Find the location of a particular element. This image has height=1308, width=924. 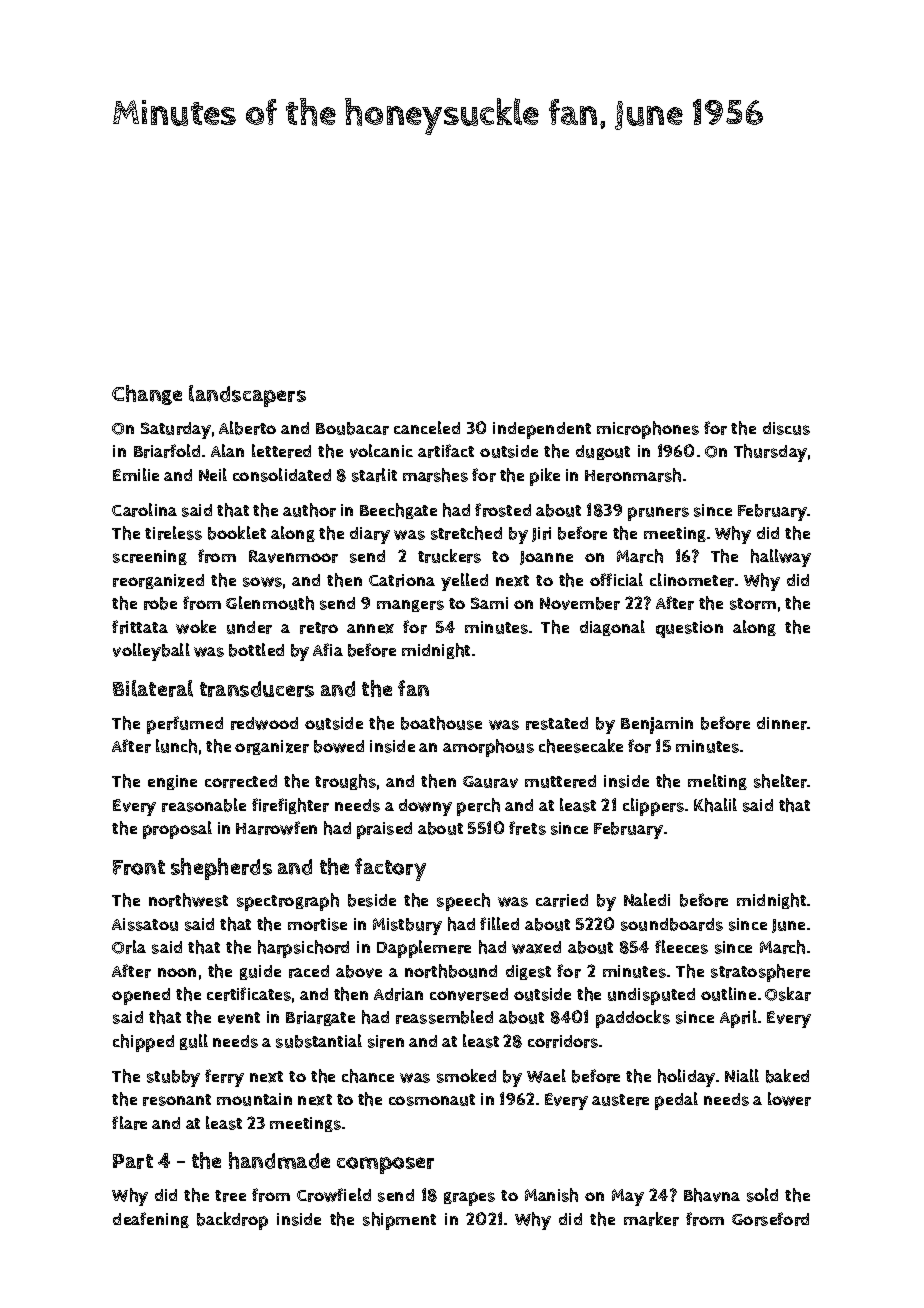

frosted is located at coordinates (503, 510).
